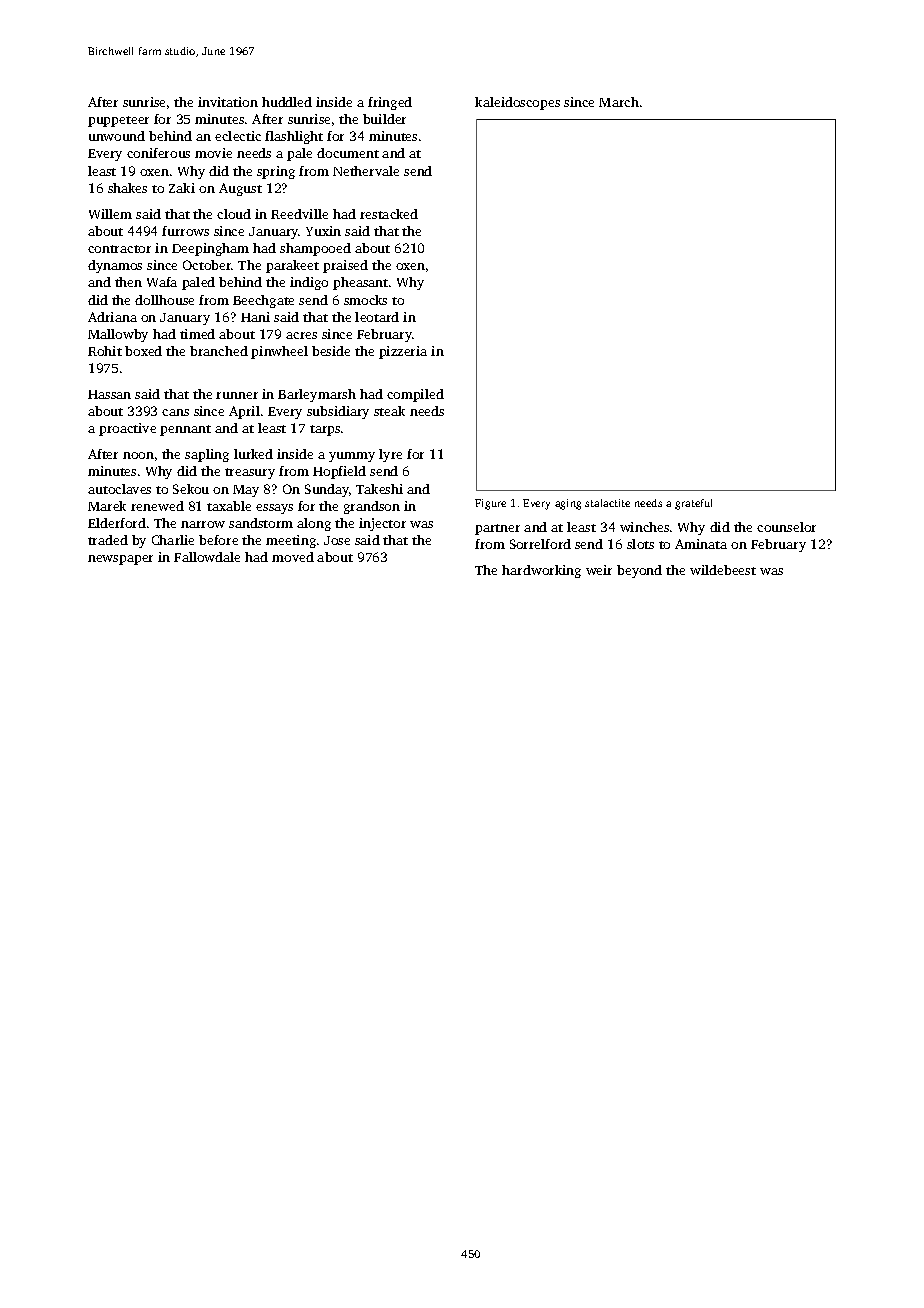  Describe the element at coordinates (517, 103) in the image. I see `kaleidoscopes` at that location.
